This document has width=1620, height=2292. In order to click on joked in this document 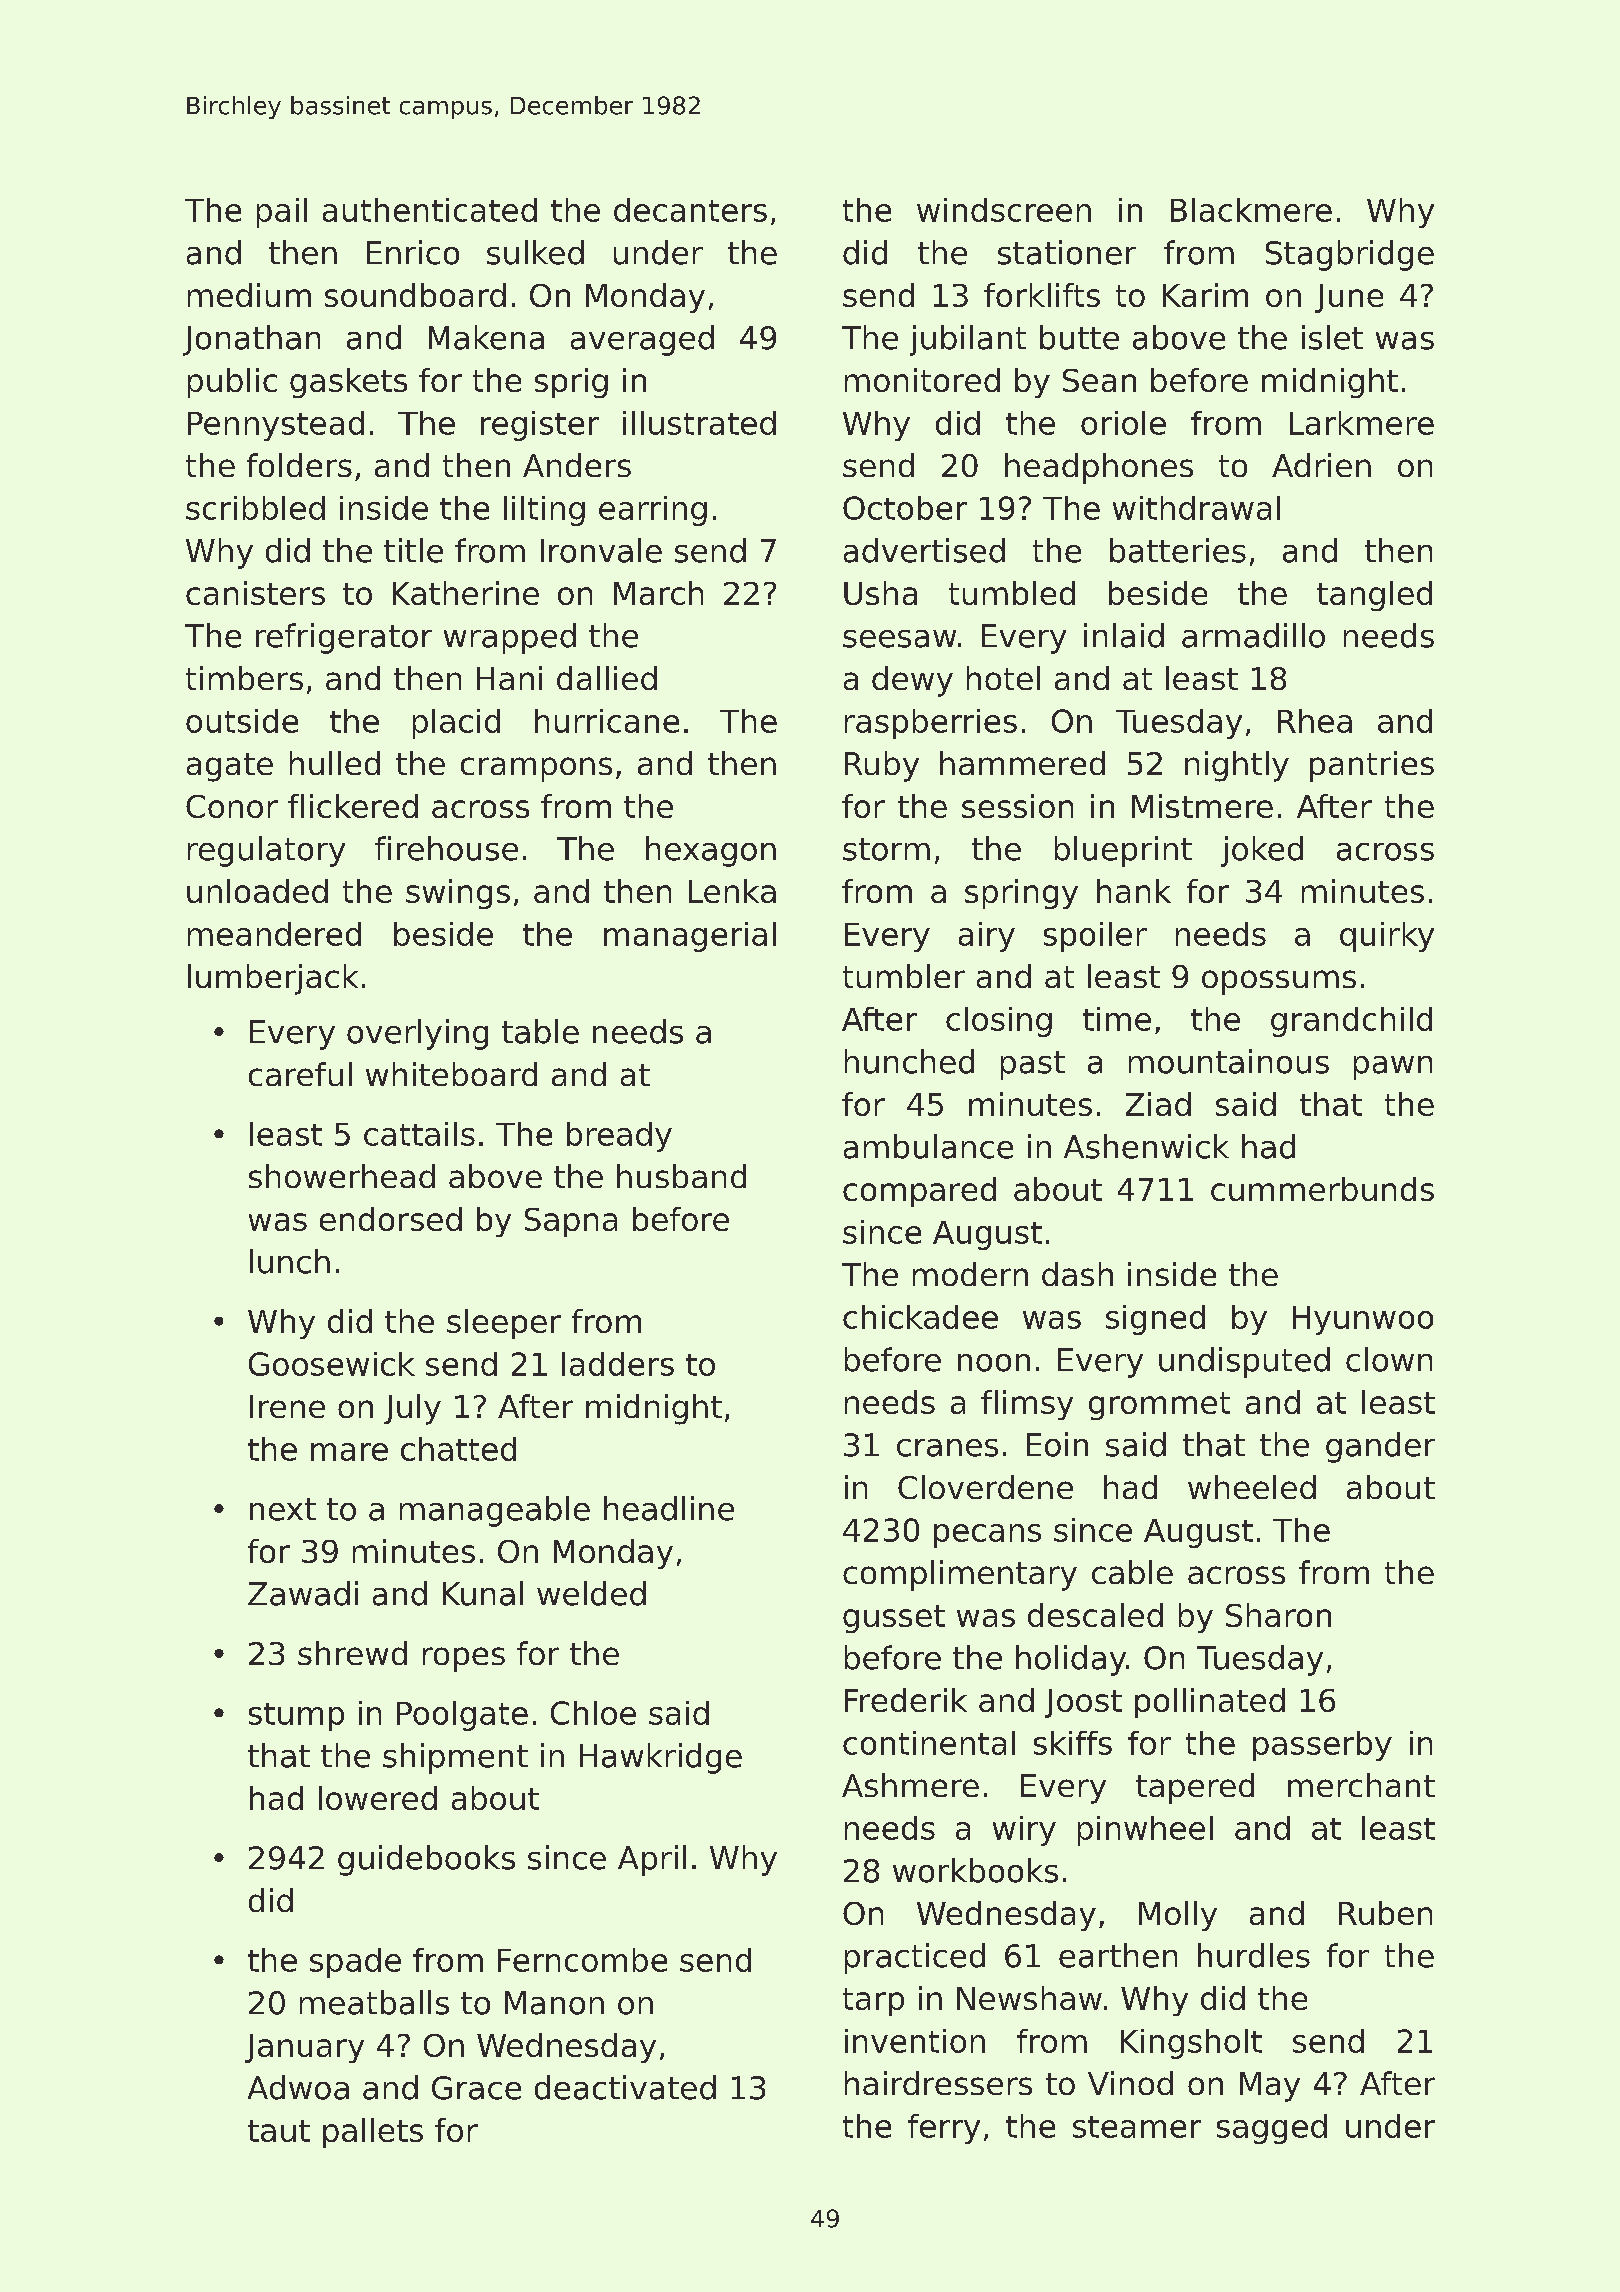, I will do `click(1262, 851)`.
